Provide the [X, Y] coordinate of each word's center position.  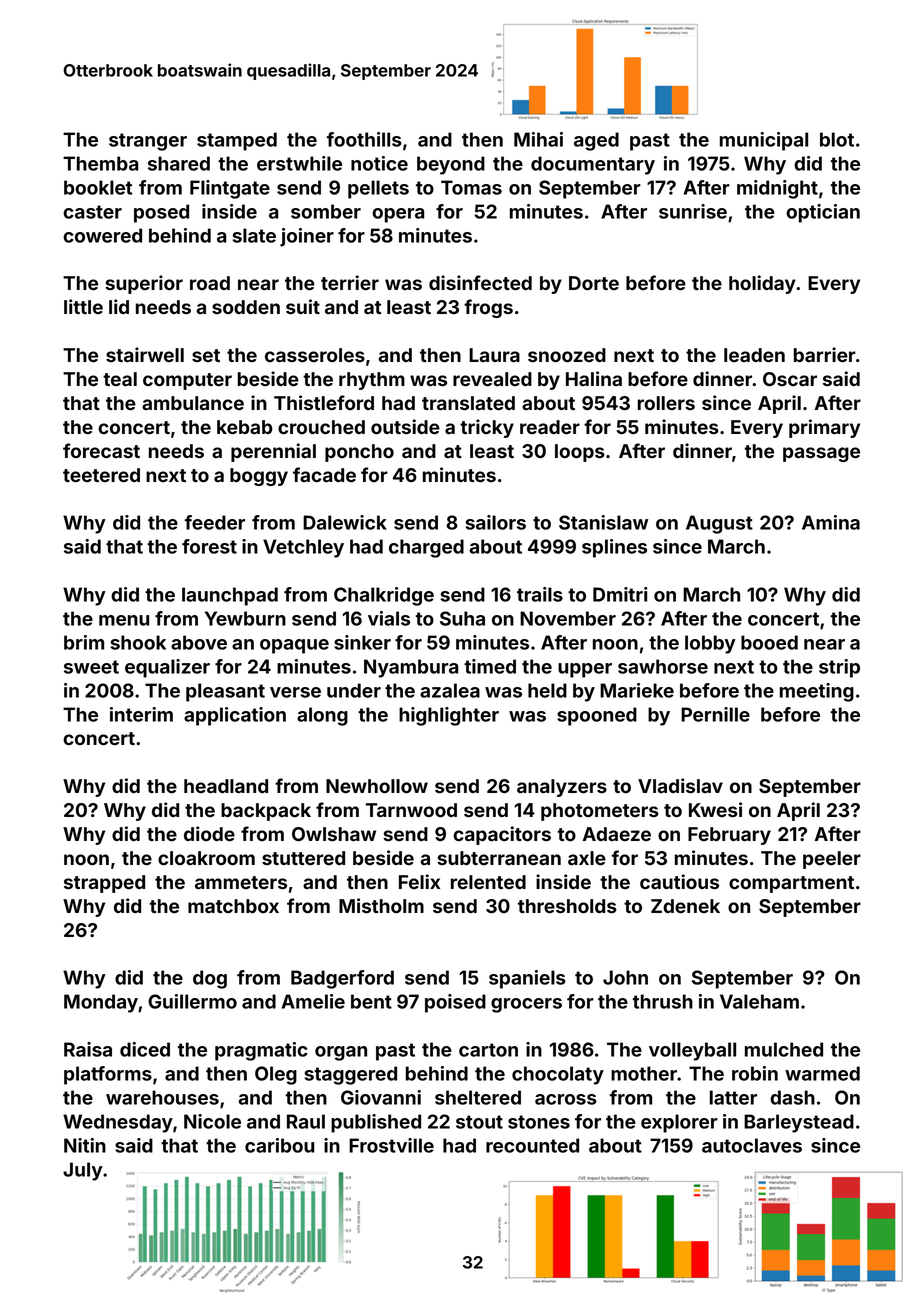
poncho [359, 453]
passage [821, 454]
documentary [593, 165]
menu [124, 620]
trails [540, 594]
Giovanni [381, 1097]
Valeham [759, 1001]
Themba [100, 163]
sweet [91, 667]
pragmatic [261, 1051]
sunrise [693, 211]
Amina [831, 522]
